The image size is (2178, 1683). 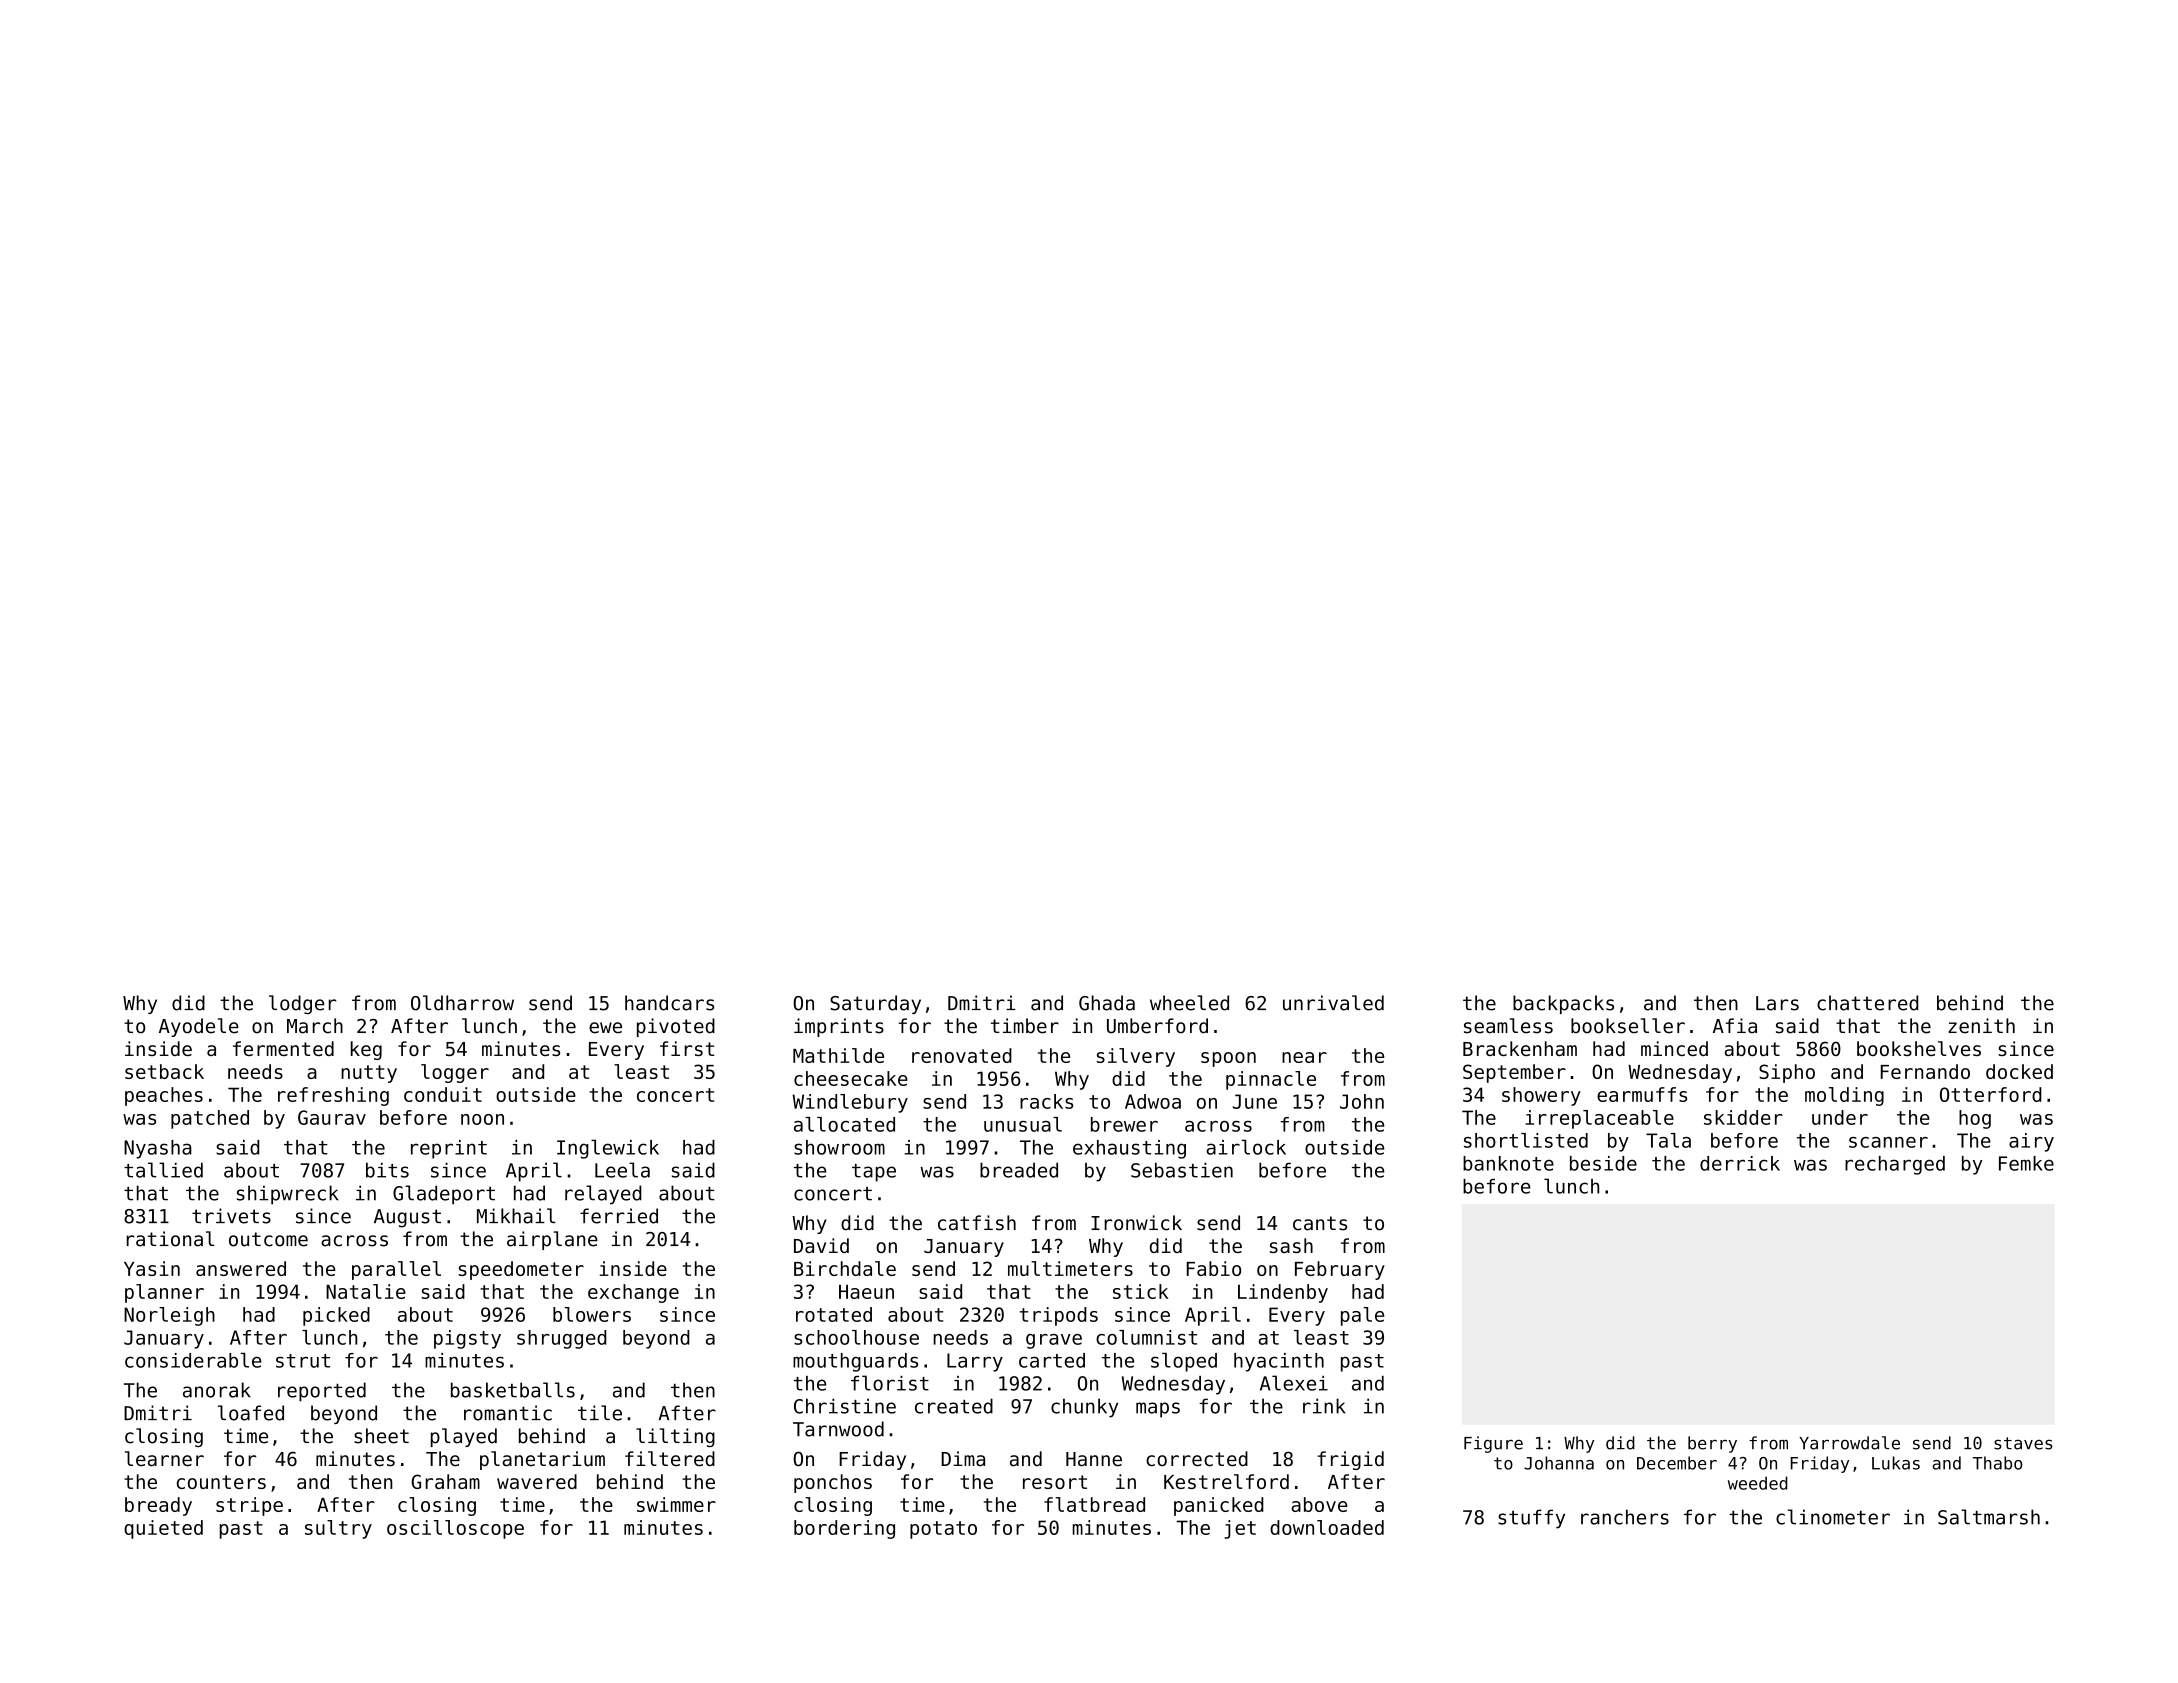 I want to click on patched, so click(x=210, y=1119).
